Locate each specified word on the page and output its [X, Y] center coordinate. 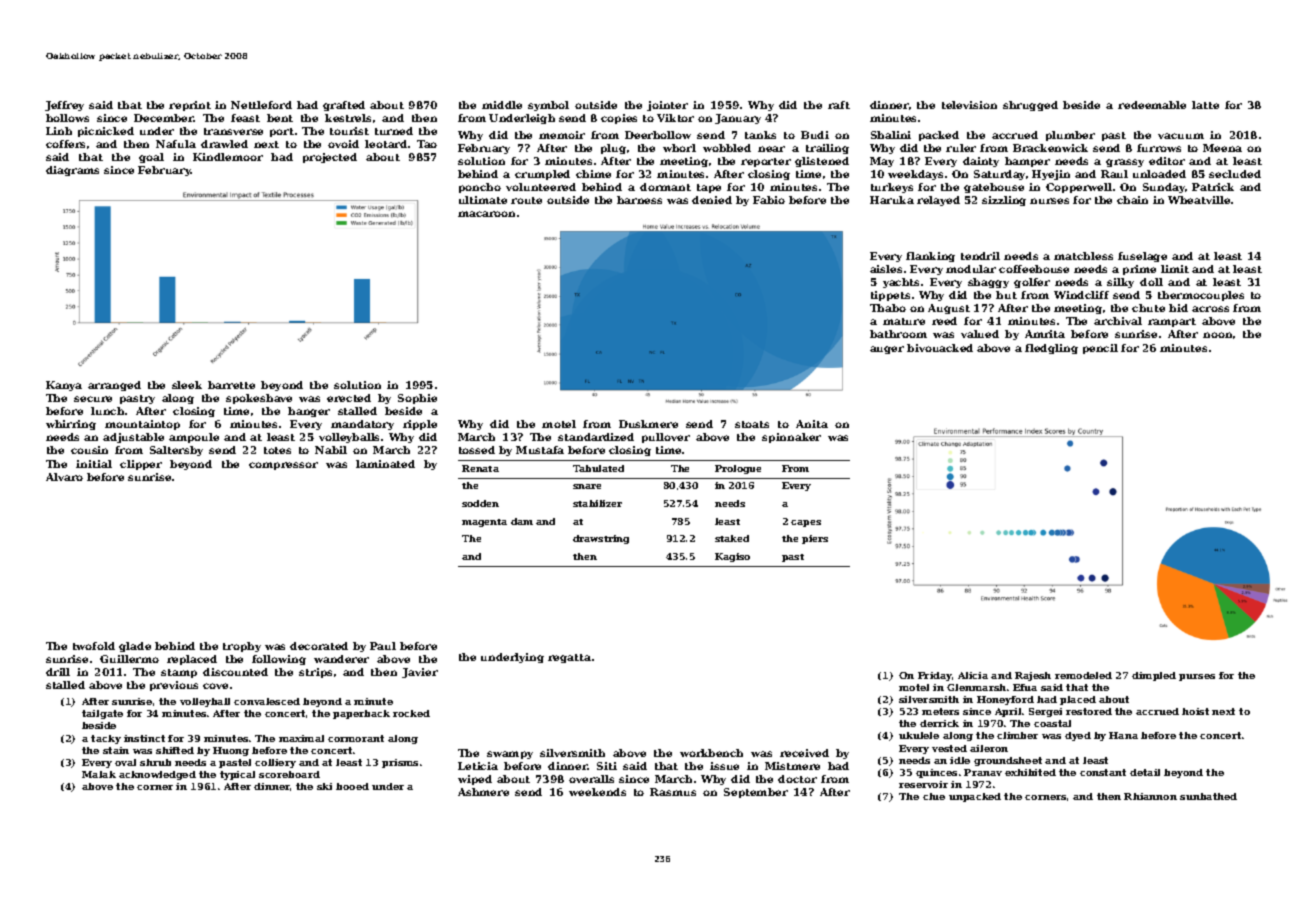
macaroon [486, 214]
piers [815, 539]
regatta [569, 658]
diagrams [72, 171]
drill [58, 672]
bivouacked [940, 348]
